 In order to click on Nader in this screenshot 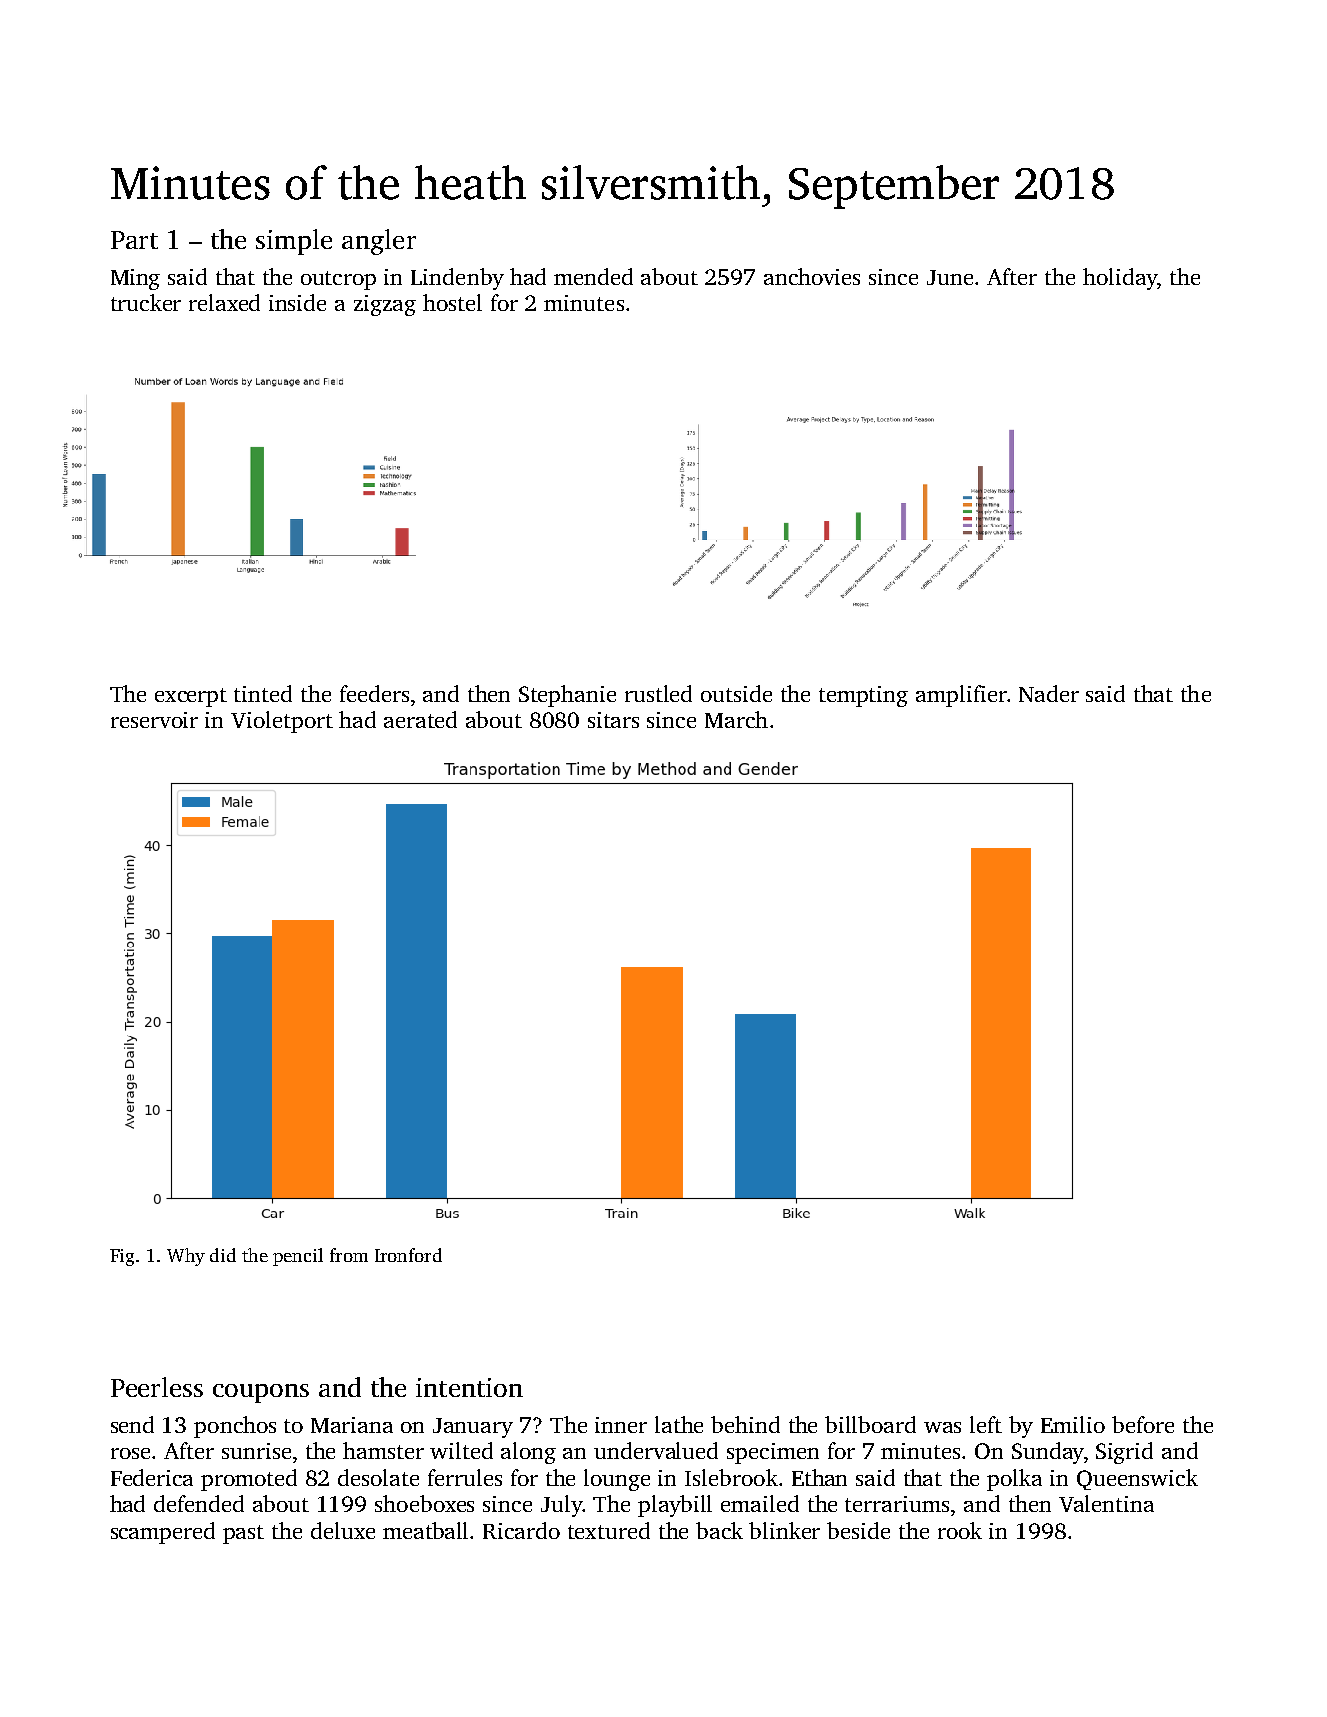, I will do `click(1049, 693)`.
